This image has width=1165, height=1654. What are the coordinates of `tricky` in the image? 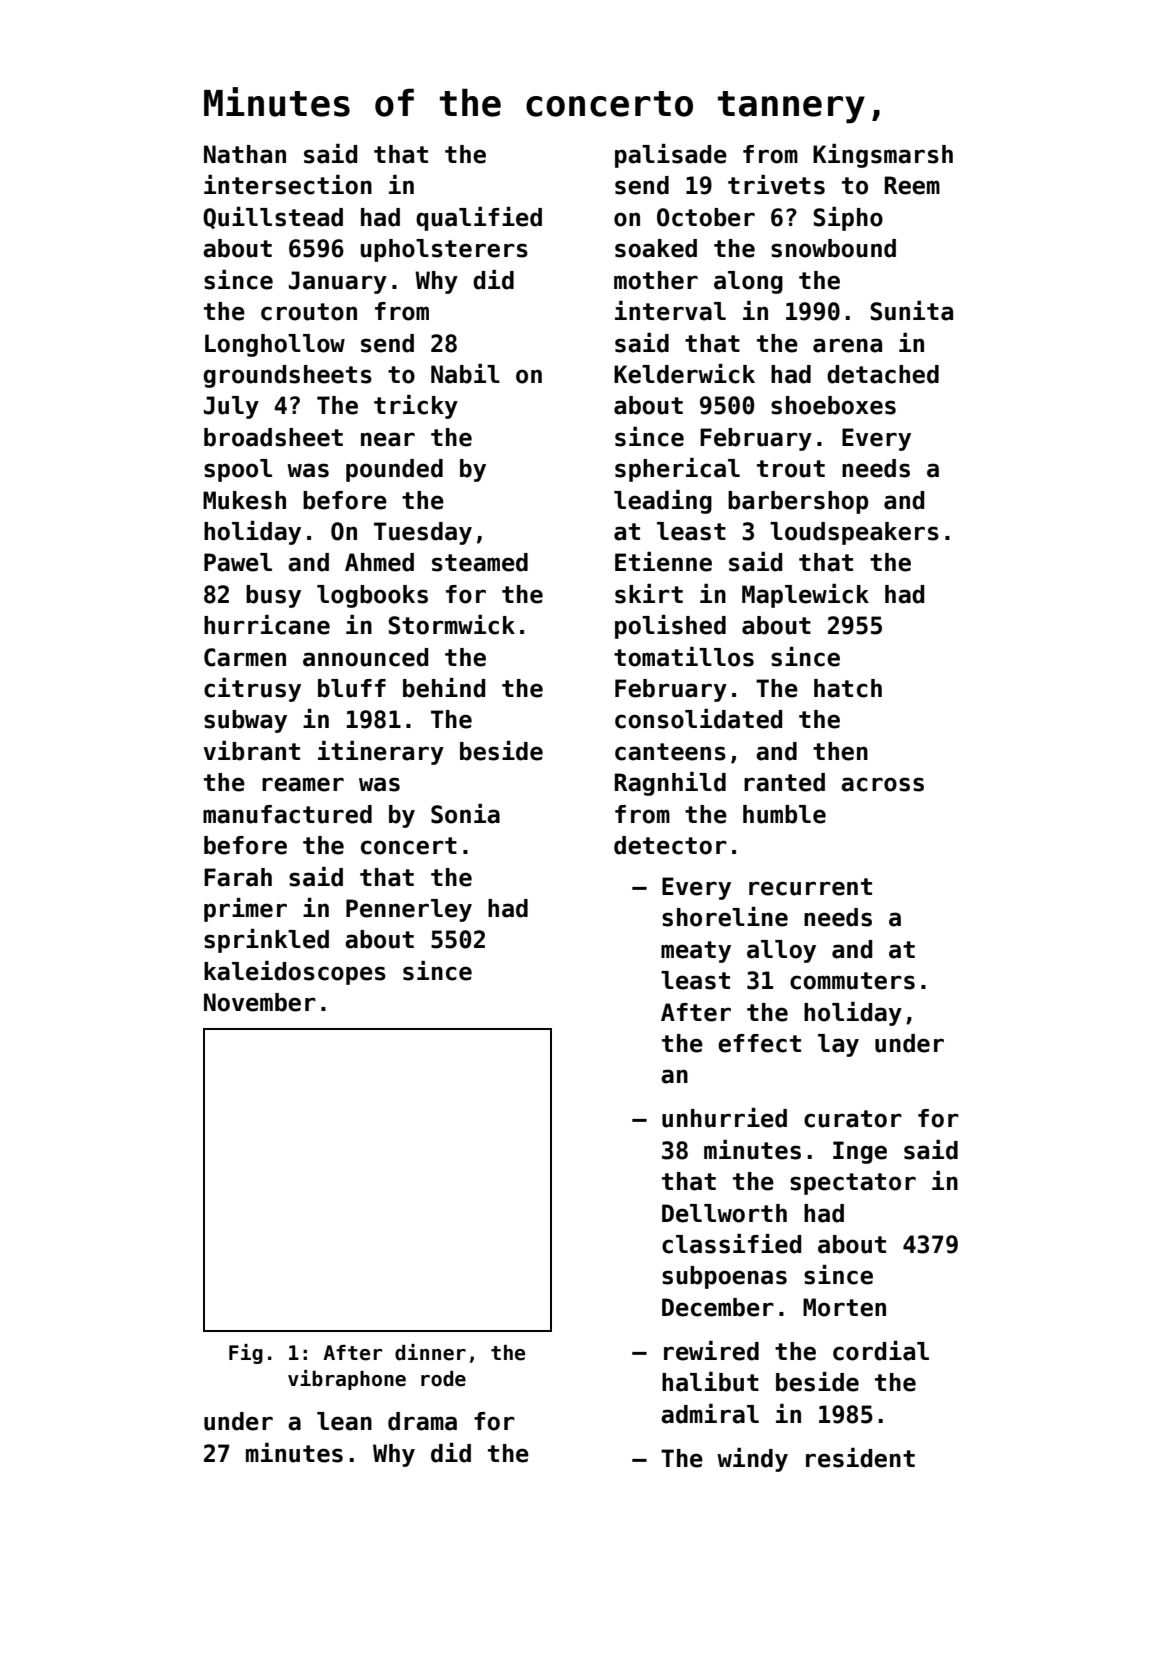 It's located at (416, 407).
